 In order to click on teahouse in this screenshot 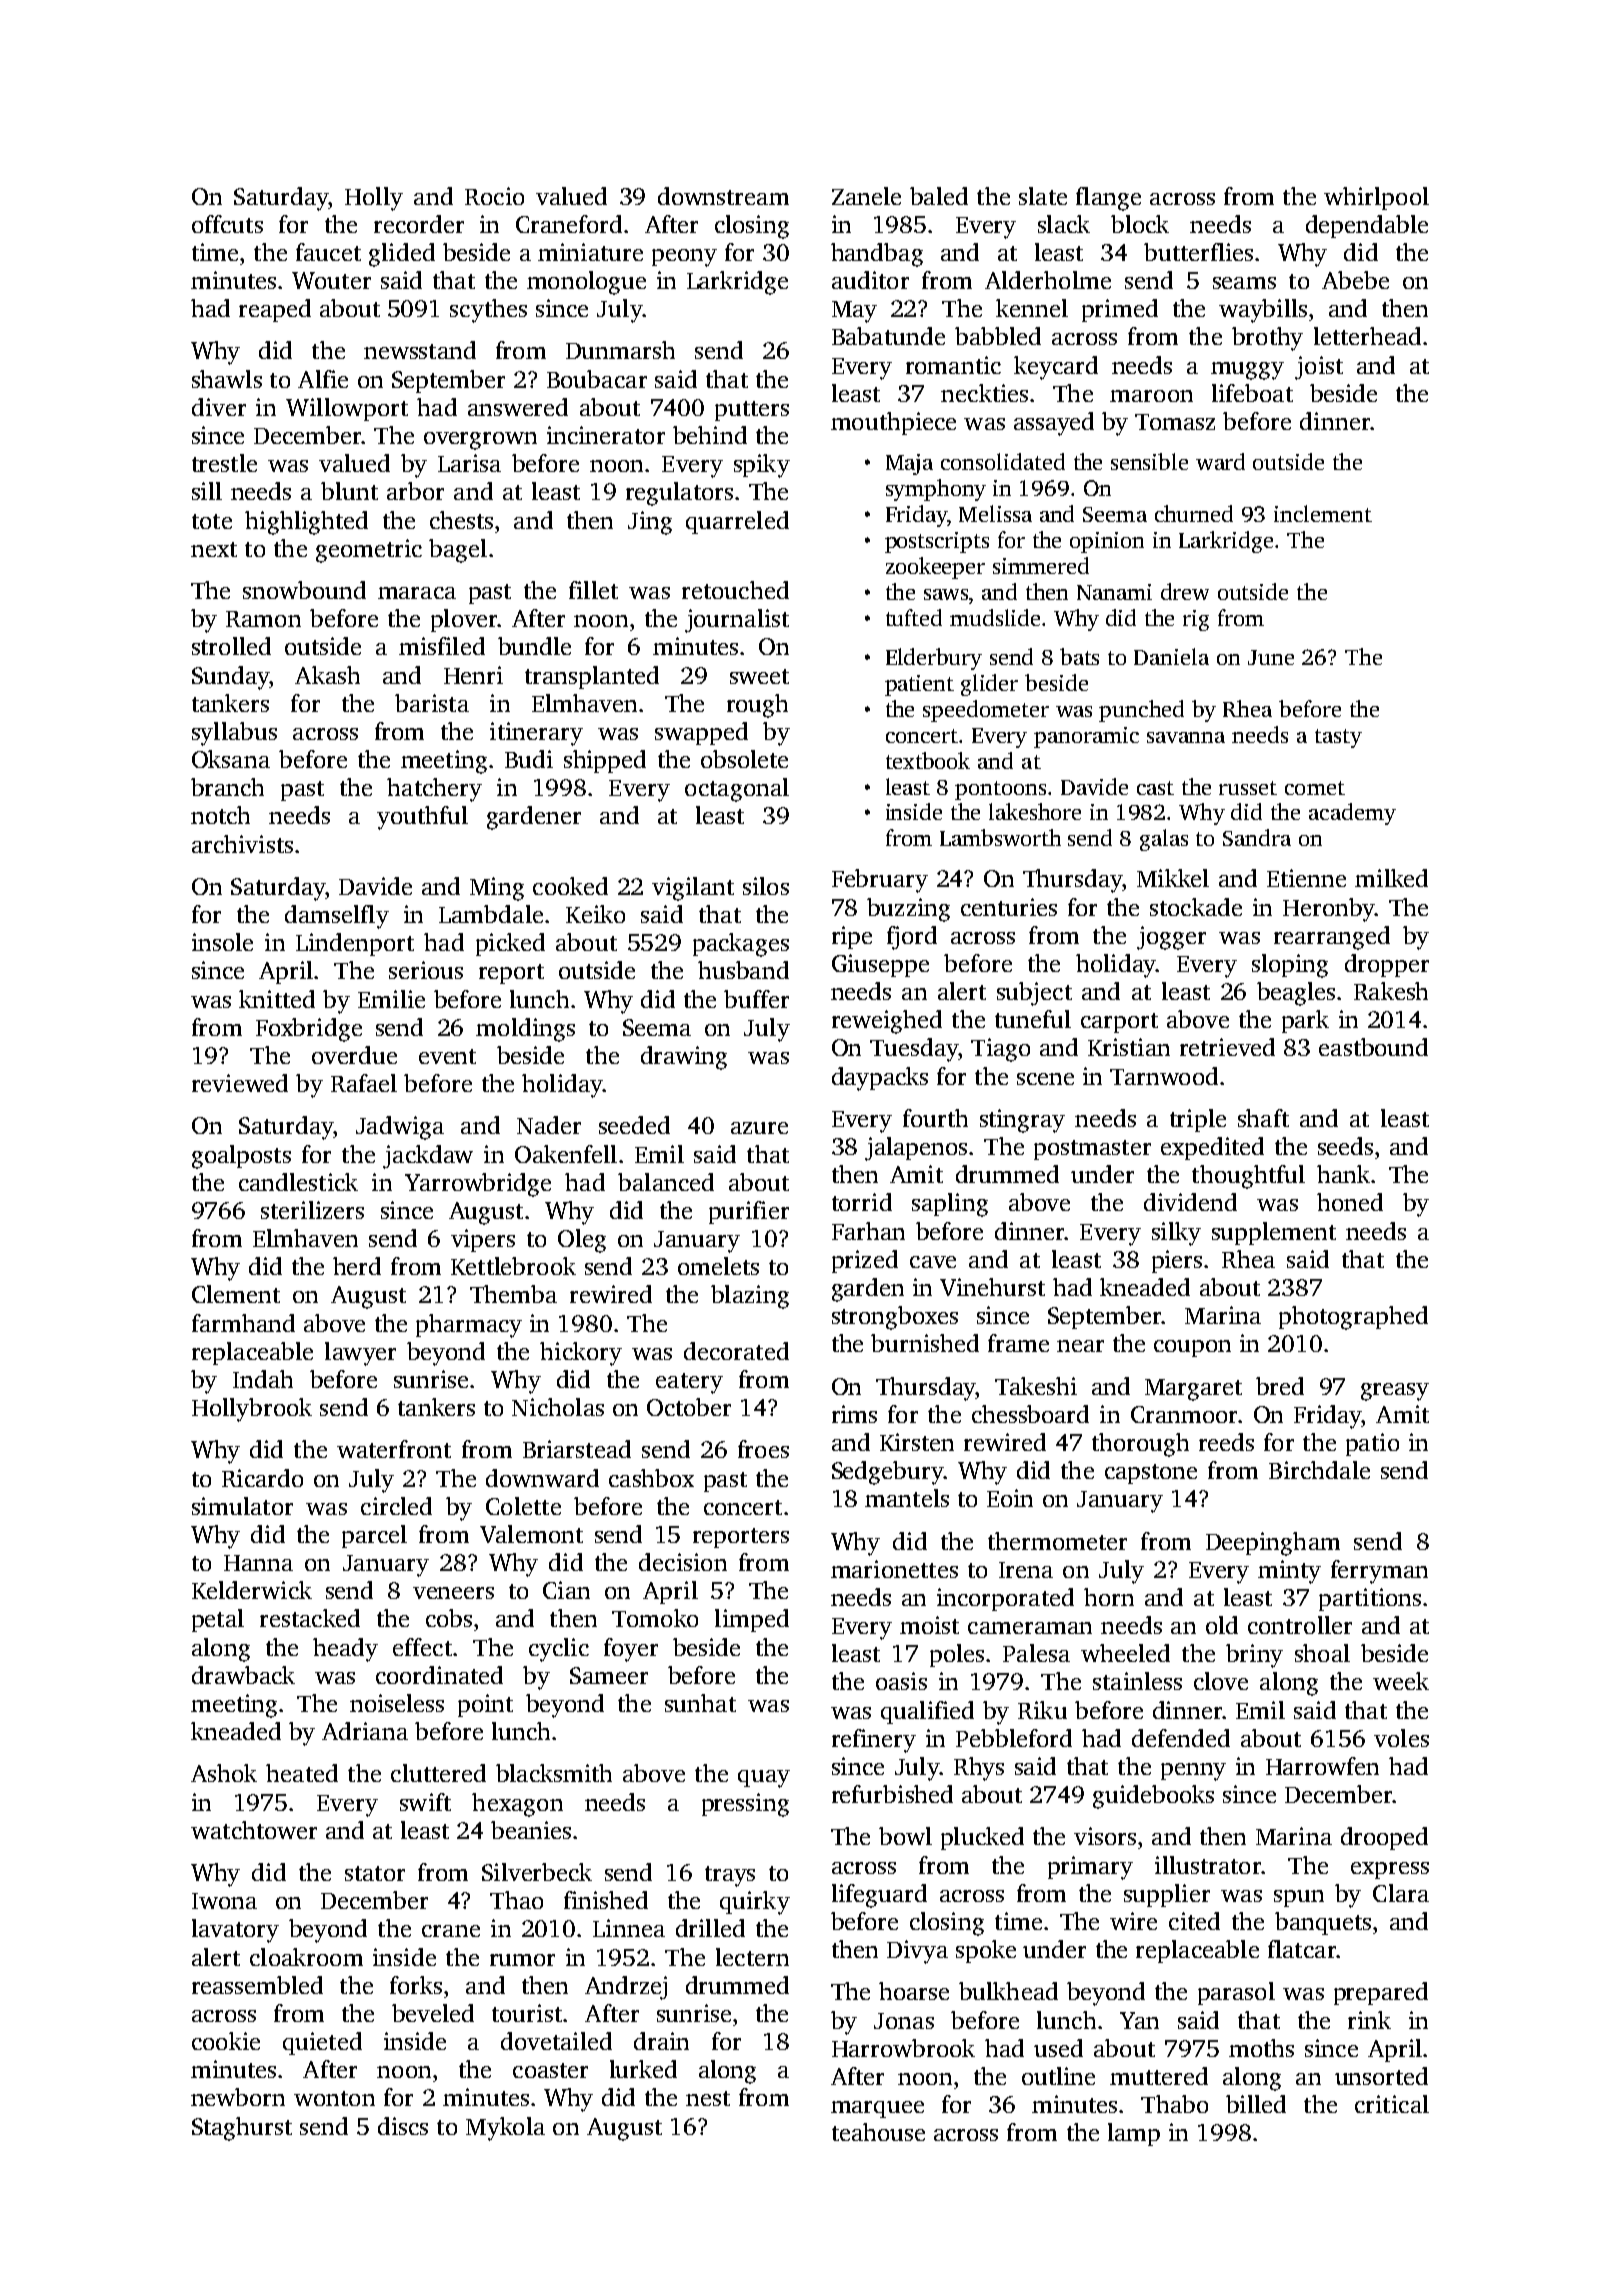, I will do `click(878, 2132)`.
